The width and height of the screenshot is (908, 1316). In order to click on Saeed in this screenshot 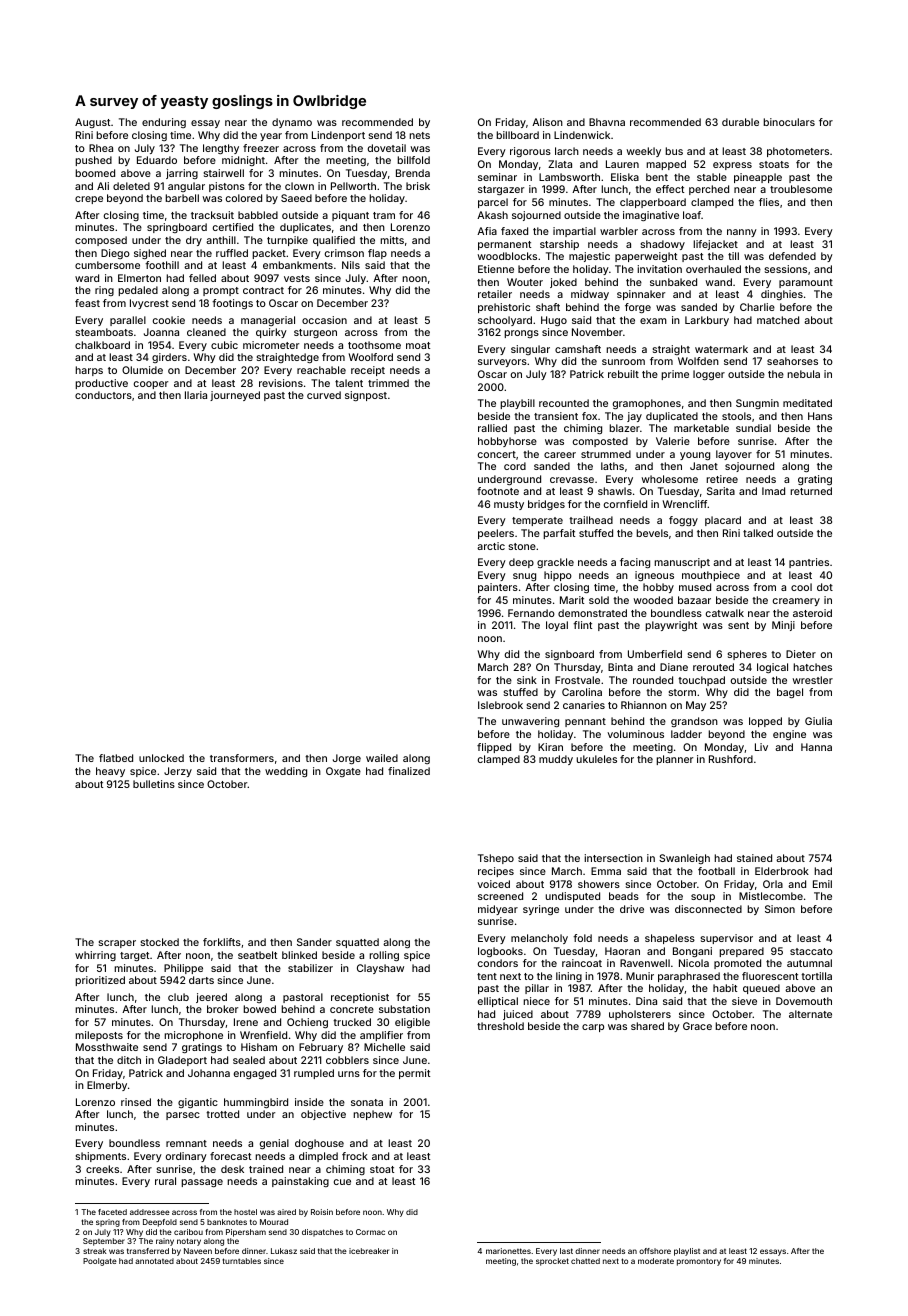, I will do `click(296, 198)`.
